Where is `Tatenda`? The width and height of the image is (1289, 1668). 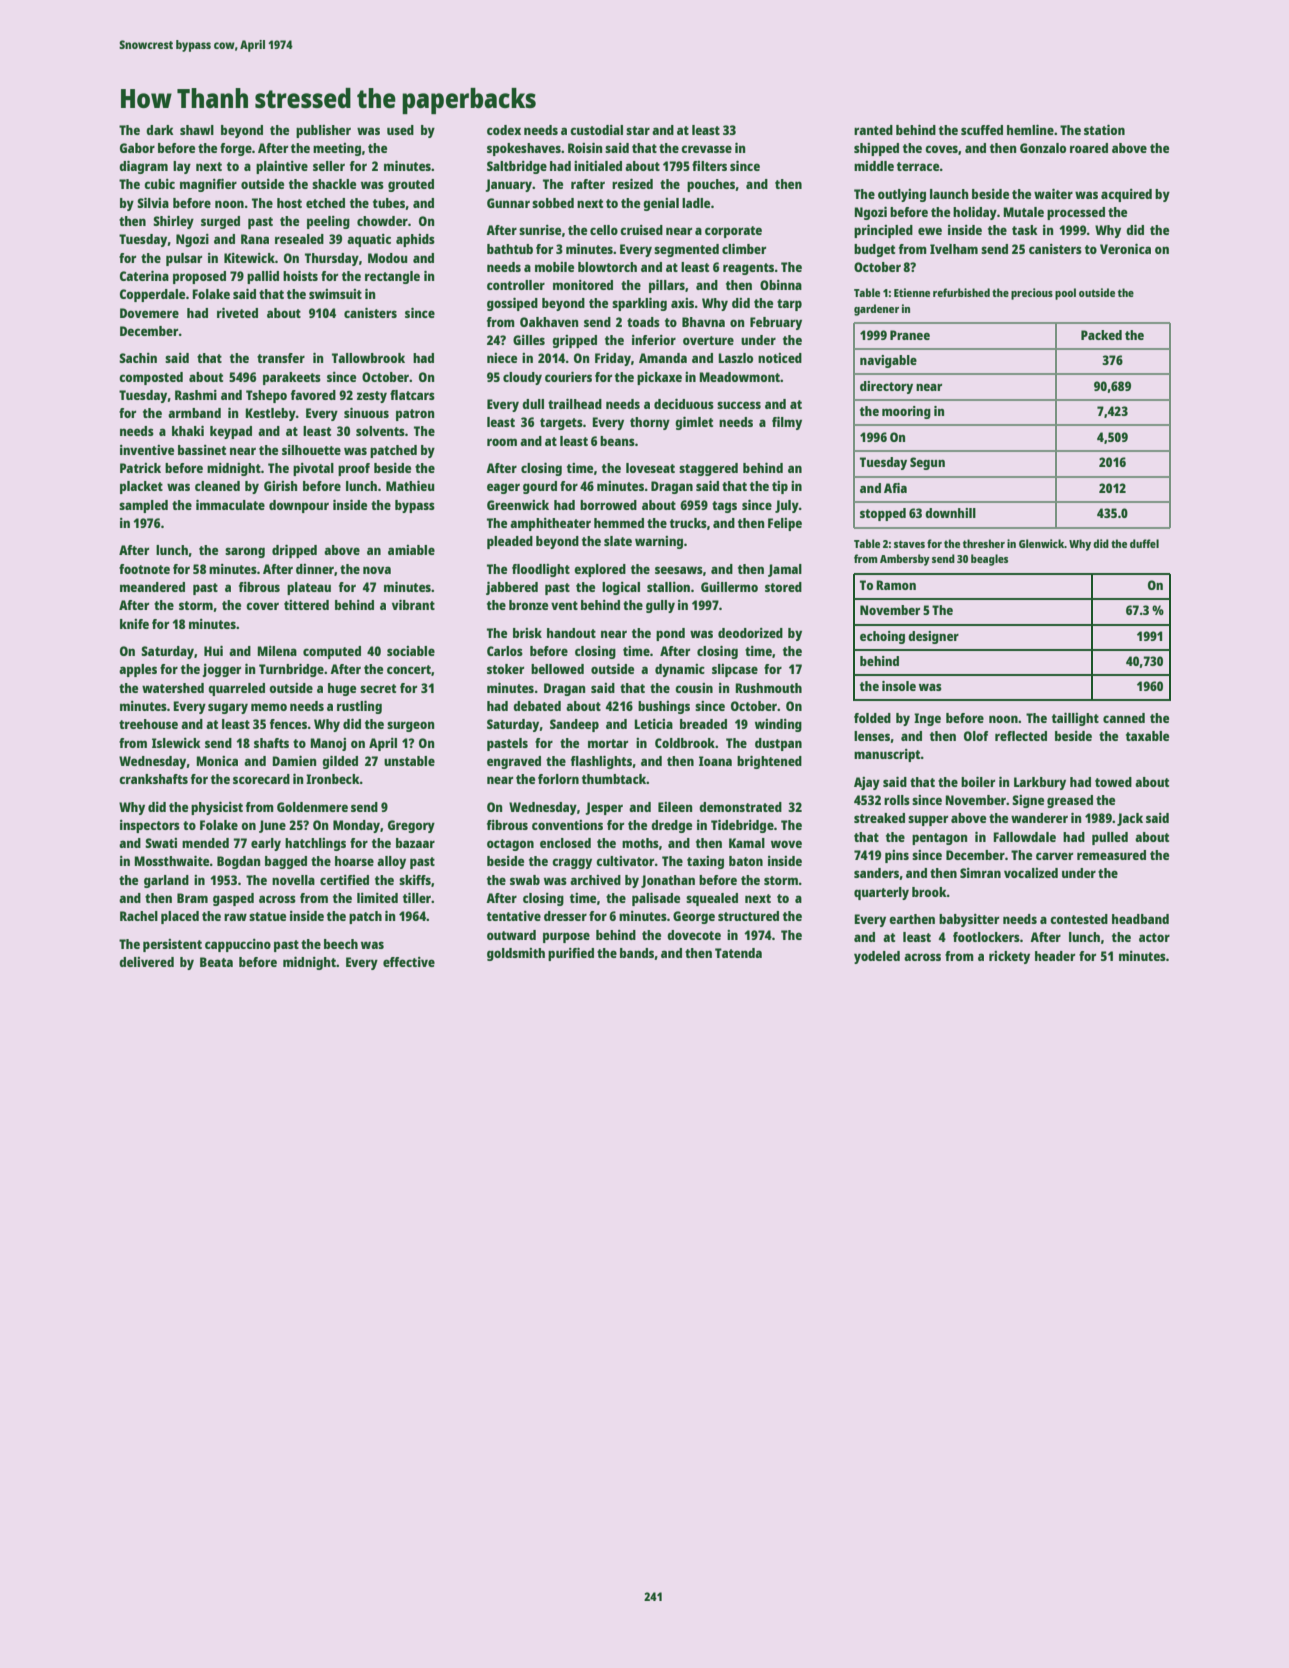 Tatenda is located at coordinates (738, 953).
